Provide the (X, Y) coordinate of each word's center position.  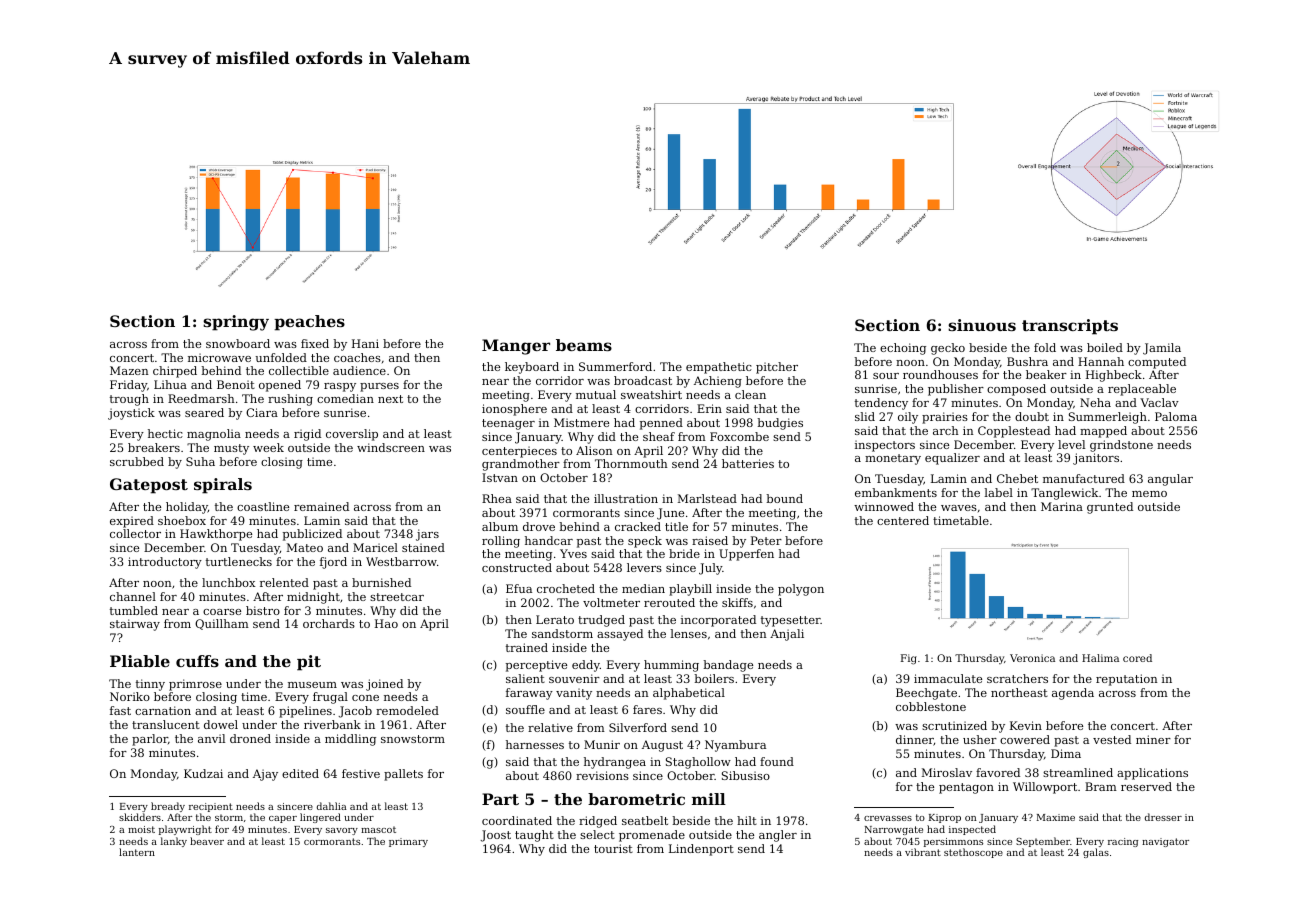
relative (550, 727)
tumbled (134, 610)
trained (527, 647)
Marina (1062, 506)
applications (1152, 774)
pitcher (777, 368)
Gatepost (149, 486)
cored (1137, 658)
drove (539, 526)
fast (120, 710)
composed (1016, 390)
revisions (602, 775)
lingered (320, 818)
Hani (365, 343)
